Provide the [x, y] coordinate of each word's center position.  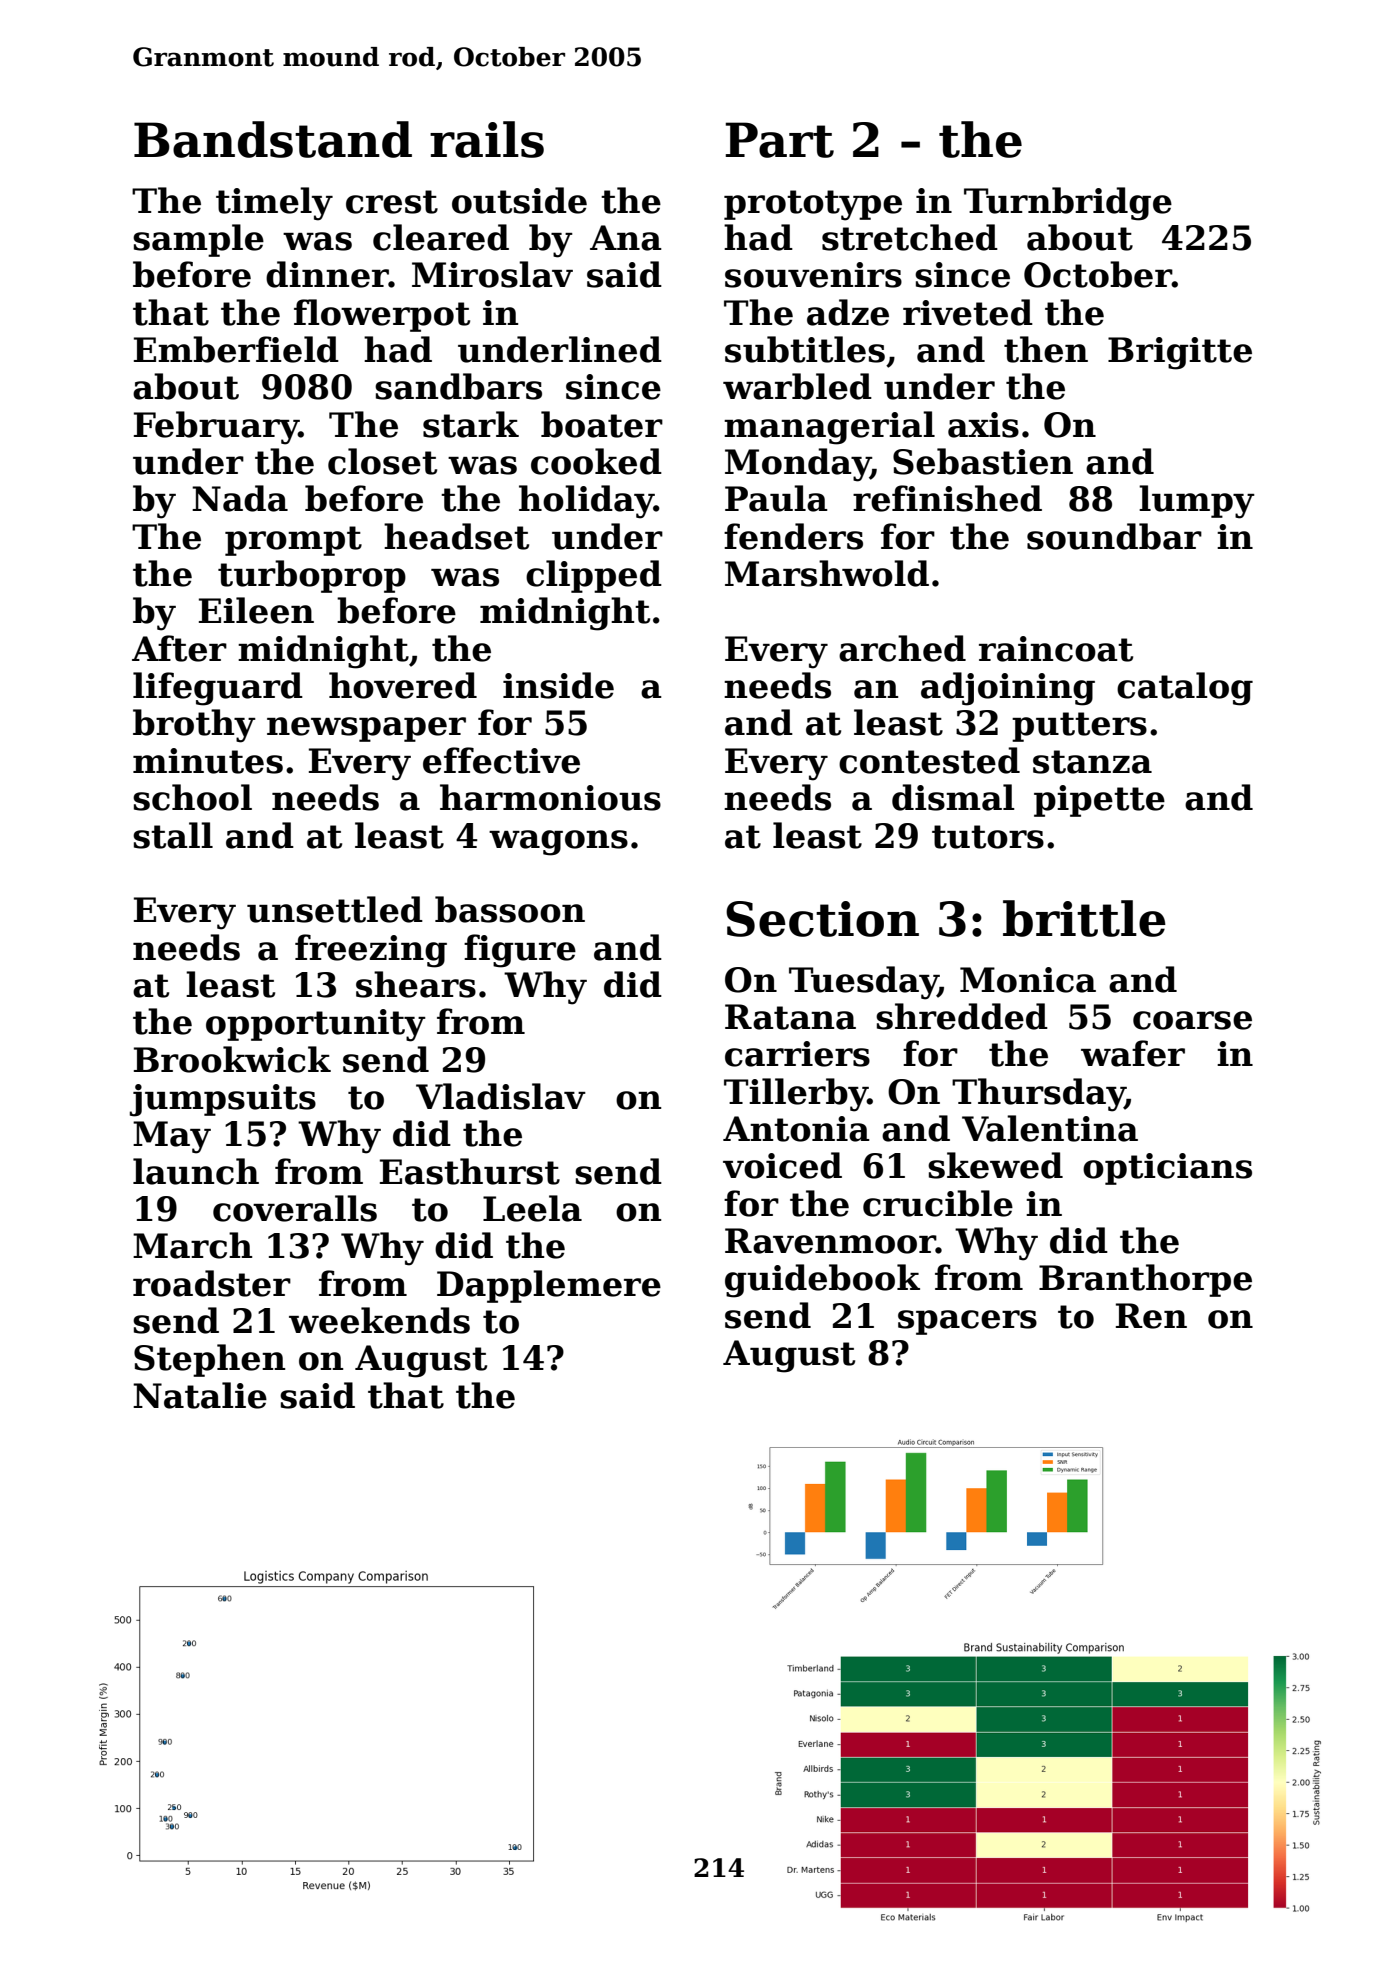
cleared [441, 237]
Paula [776, 498]
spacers [967, 1322]
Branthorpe [1145, 1280]
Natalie [200, 1395]
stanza [1092, 762]
